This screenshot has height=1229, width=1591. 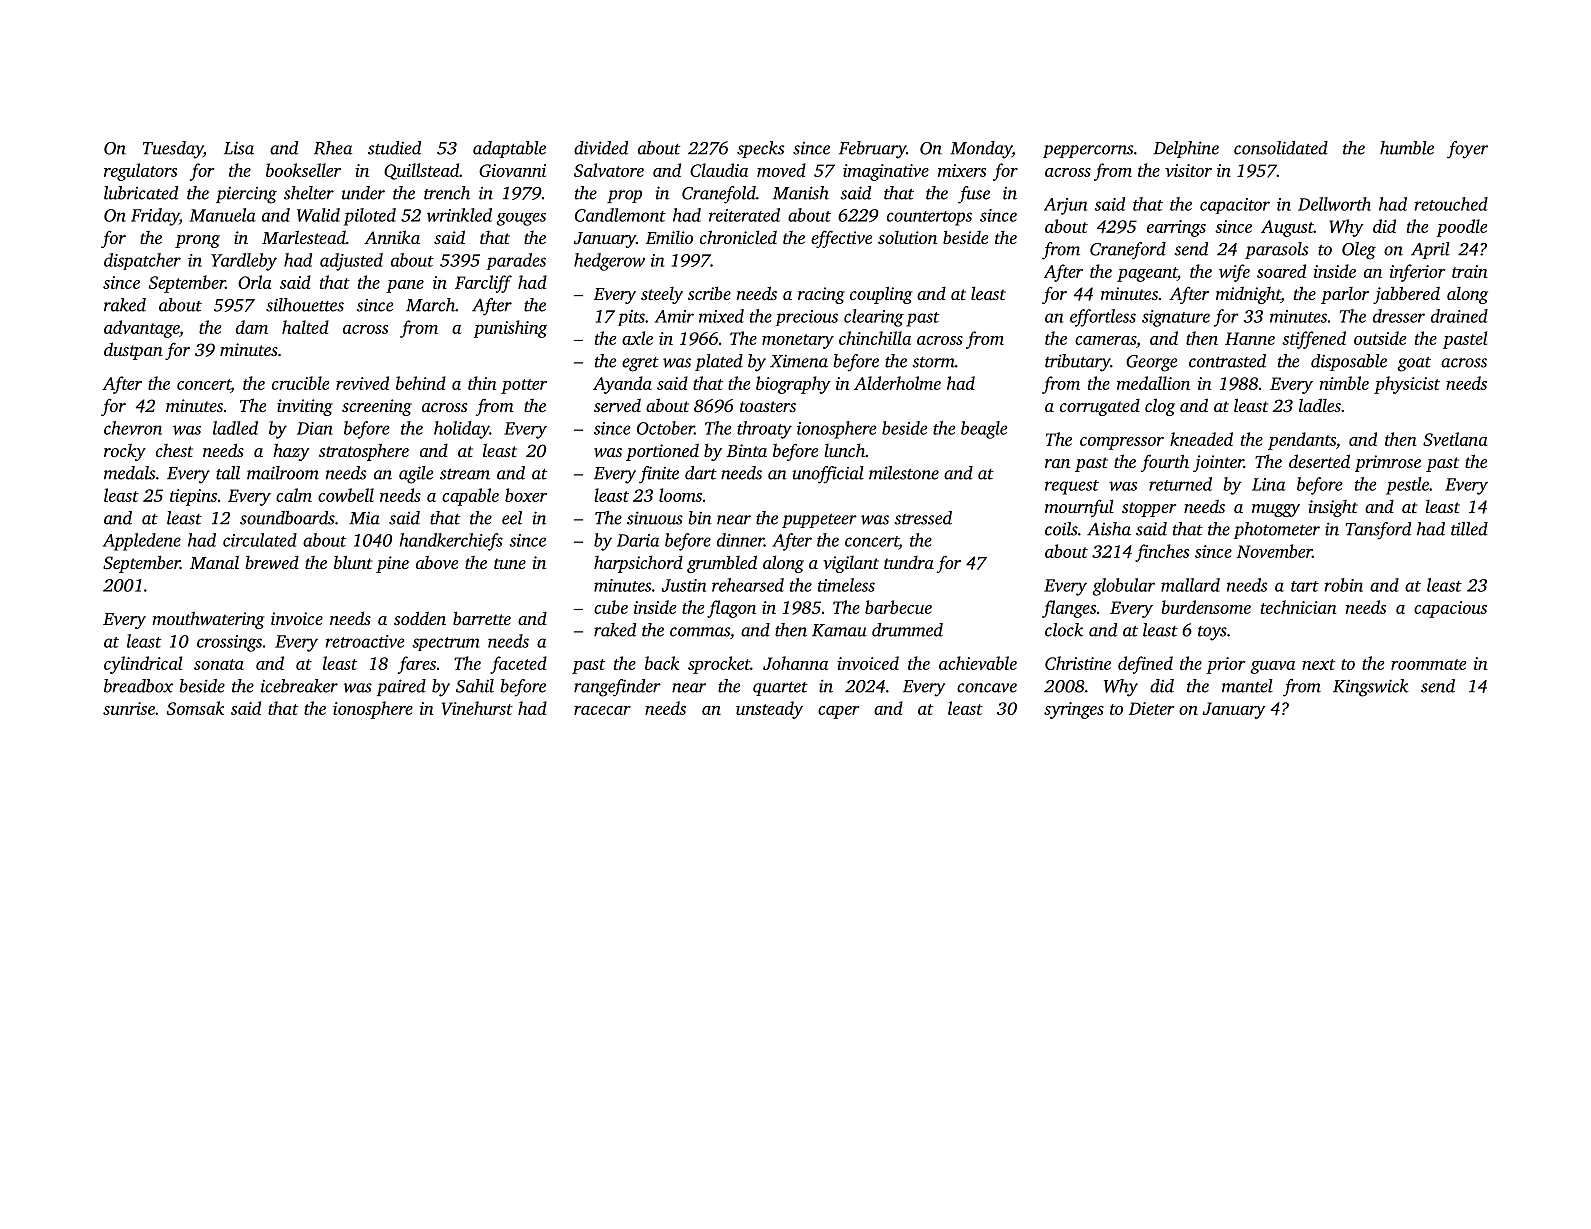 I want to click on Somsak, so click(x=195, y=708).
